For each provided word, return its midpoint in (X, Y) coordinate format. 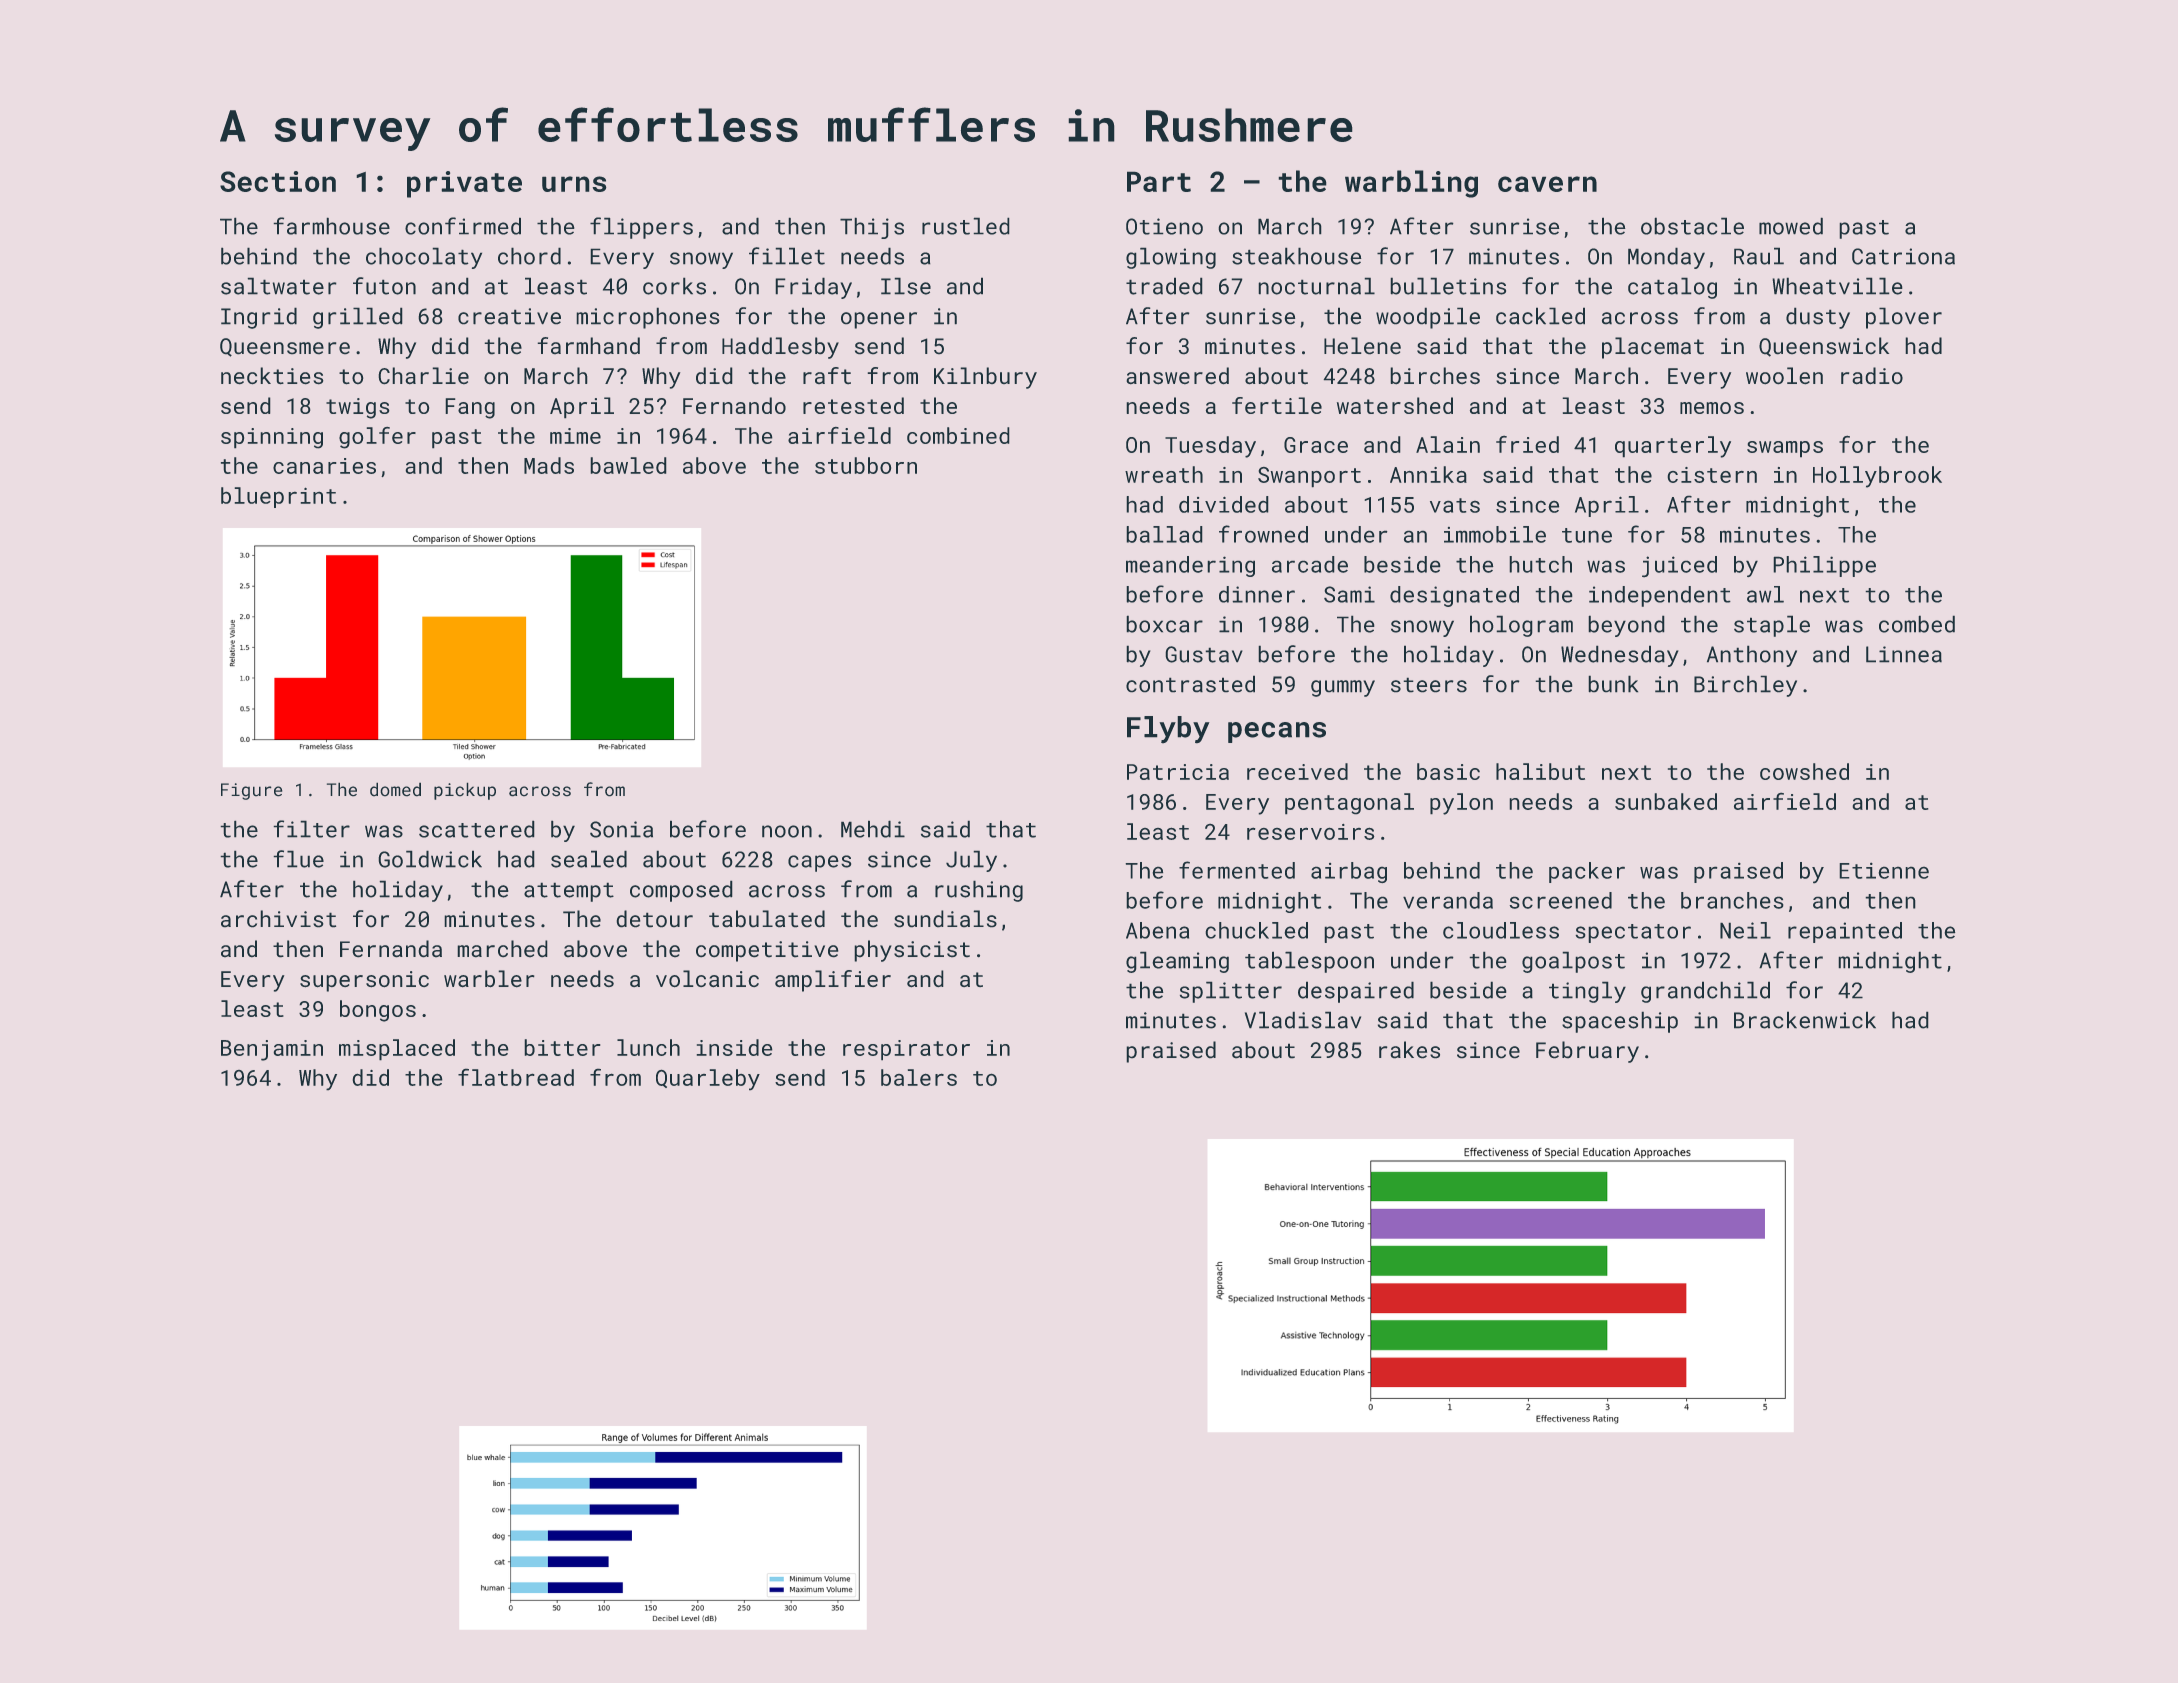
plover (1904, 318)
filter (311, 829)
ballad (1164, 534)
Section (278, 181)
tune (1587, 535)
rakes (1409, 1050)
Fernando (734, 405)
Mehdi (873, 829)
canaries (324, 466)
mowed (1791, 226)
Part (1159, 181)
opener (879, 320)
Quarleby (708, 1080)
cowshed (1804, 771)
